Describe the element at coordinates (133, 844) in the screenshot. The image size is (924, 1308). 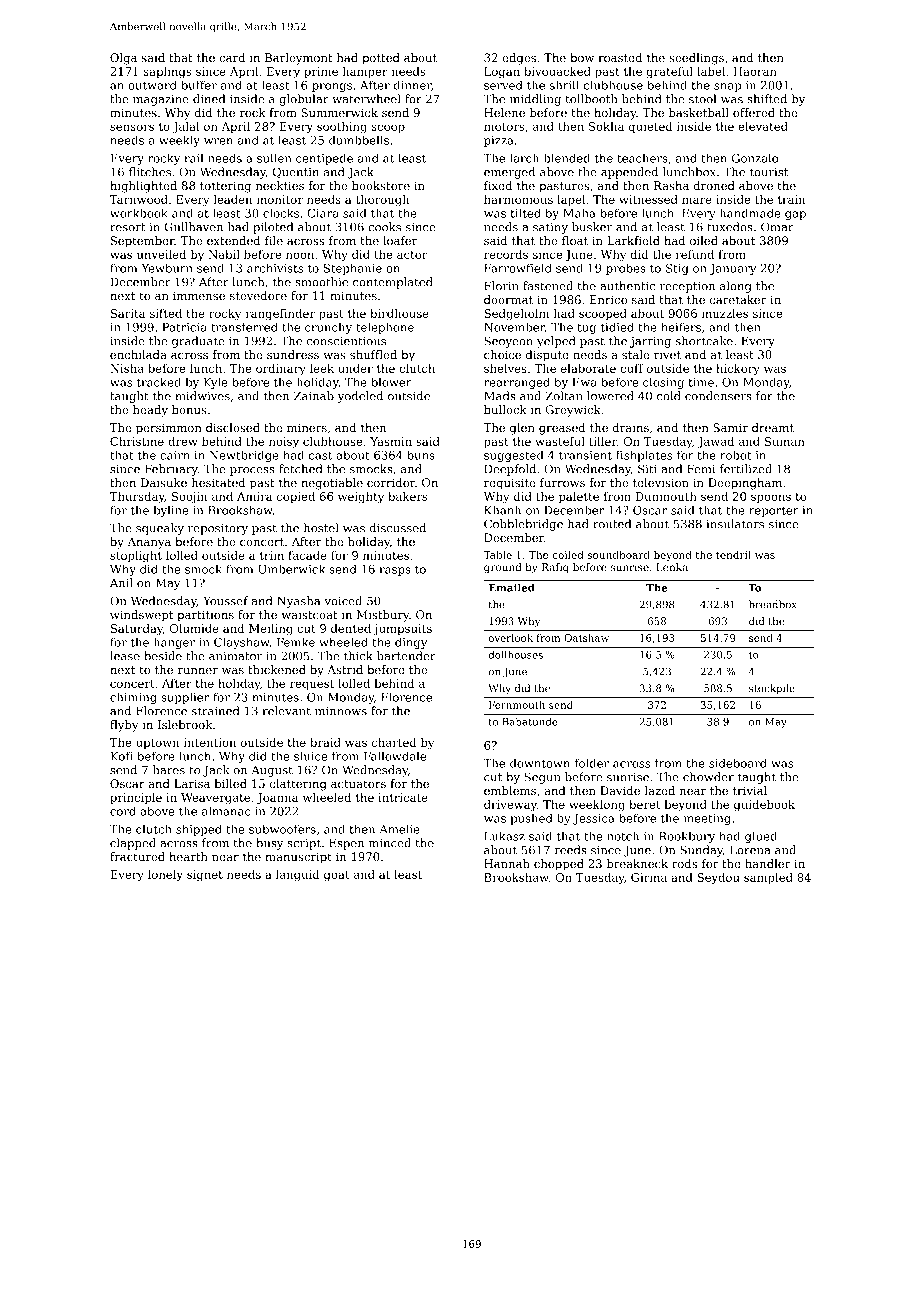
I see `clapped` at that location.
